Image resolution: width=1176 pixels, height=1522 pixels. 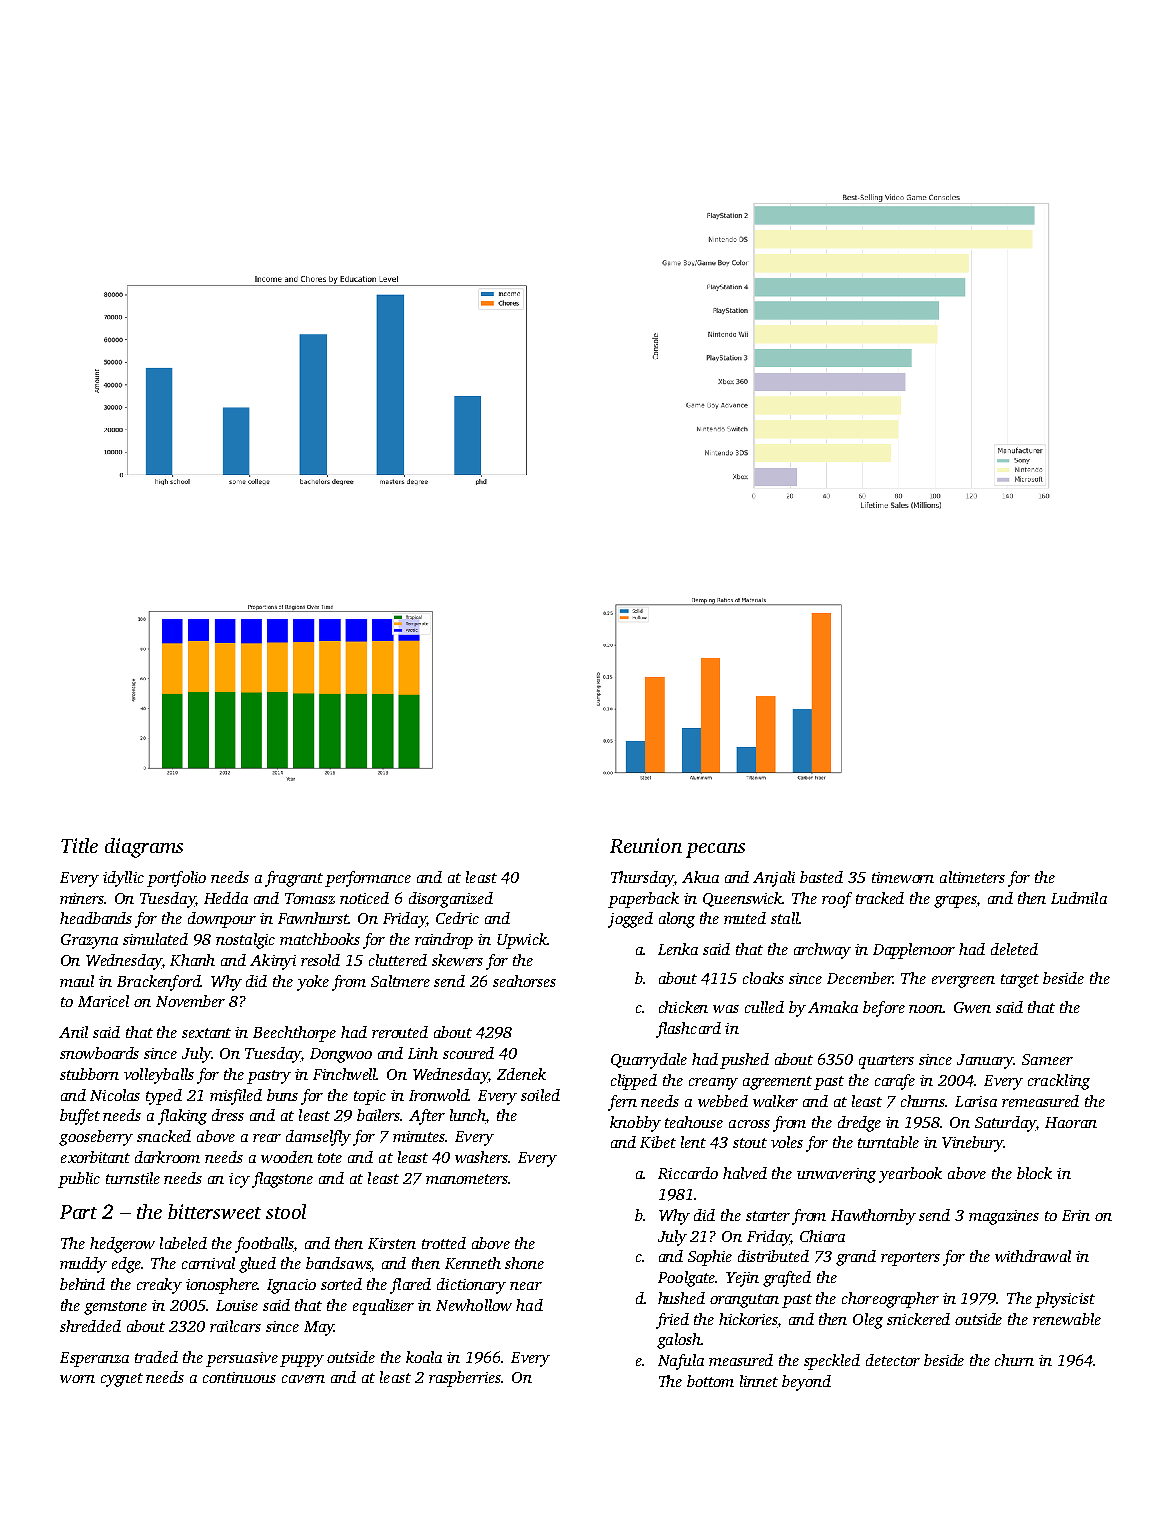 I want to click on Cedric, so click(x=457, y=918).
